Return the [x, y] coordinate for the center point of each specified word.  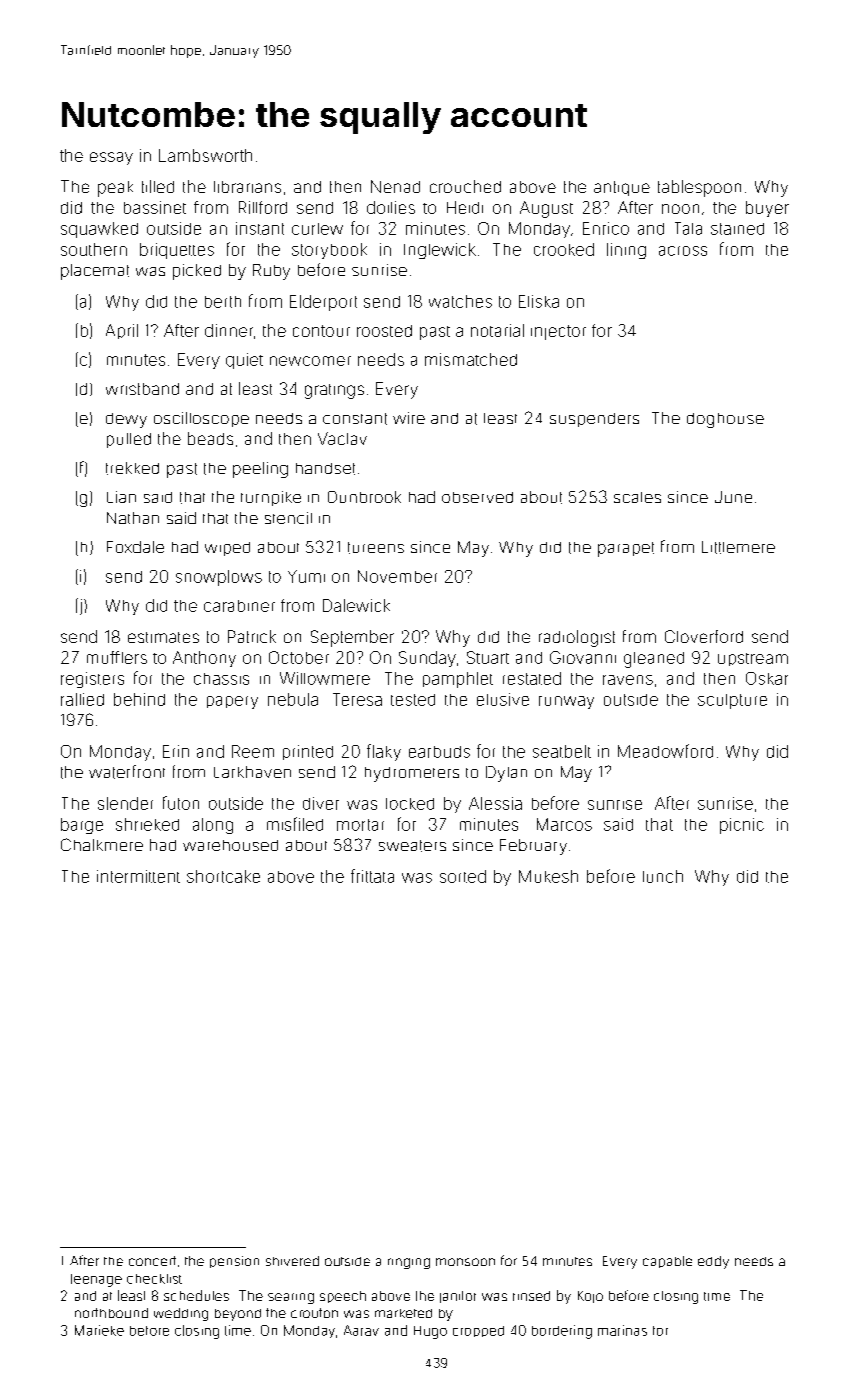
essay [111, 158]
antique [622, 188]
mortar [360, 825]
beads [210, 438]
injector [558, 332]
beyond [238, 1315]
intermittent [138, 876]
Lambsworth [205, 155]
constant [355, 419]
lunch [663, 876]
